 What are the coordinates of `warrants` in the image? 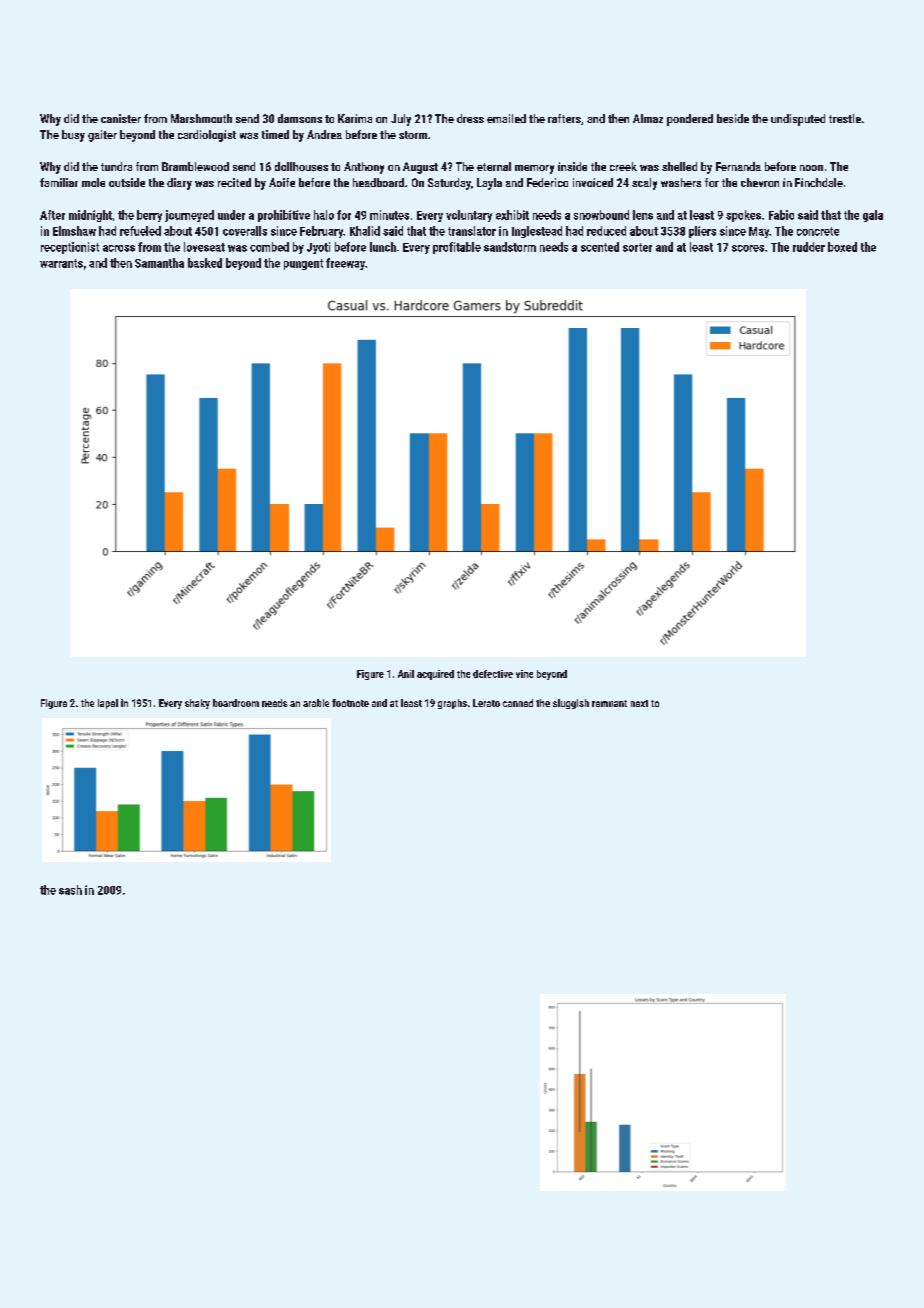 It's located at (61, 263).
